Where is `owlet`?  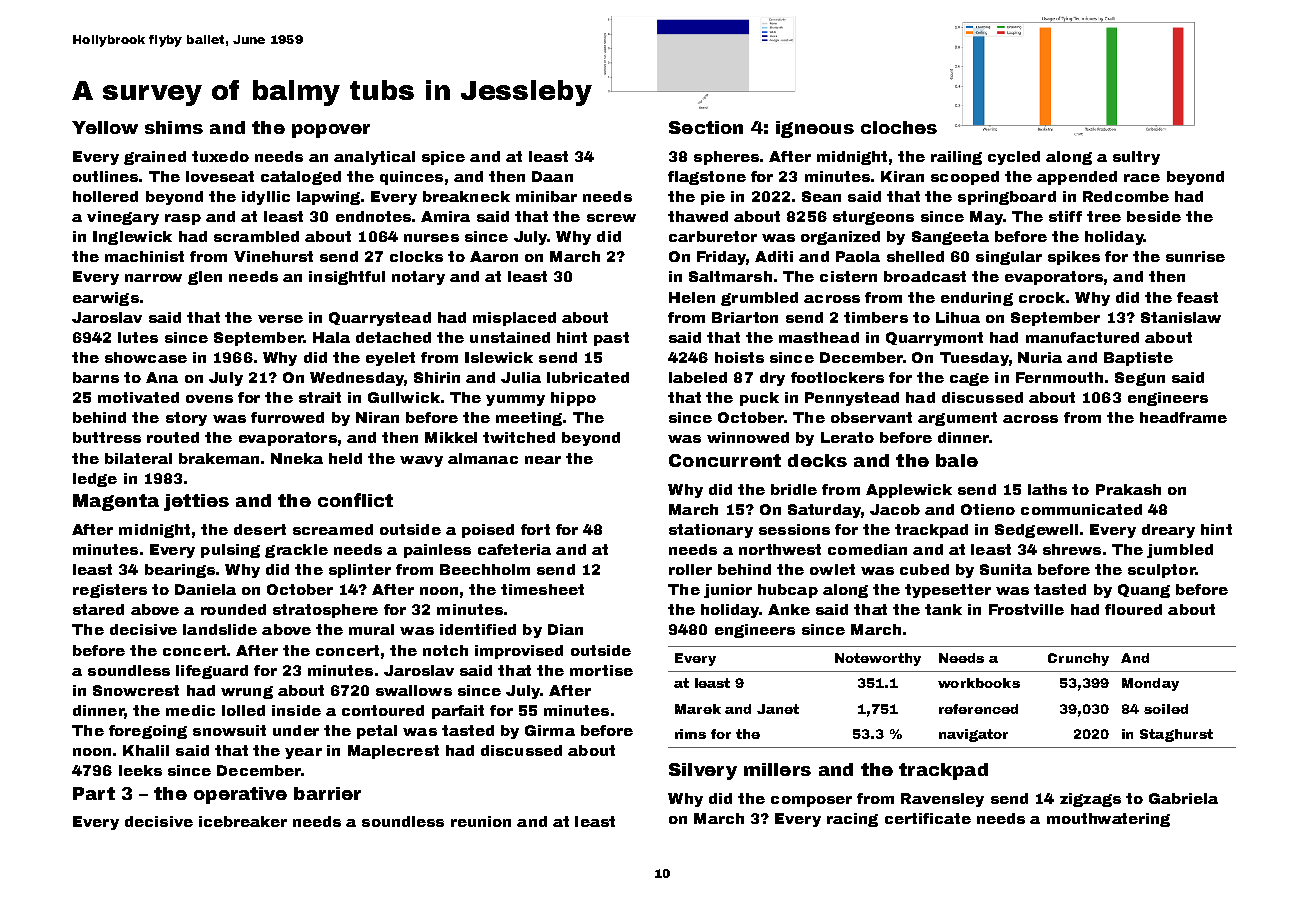 owlet is located at coordinates (832, 569).
